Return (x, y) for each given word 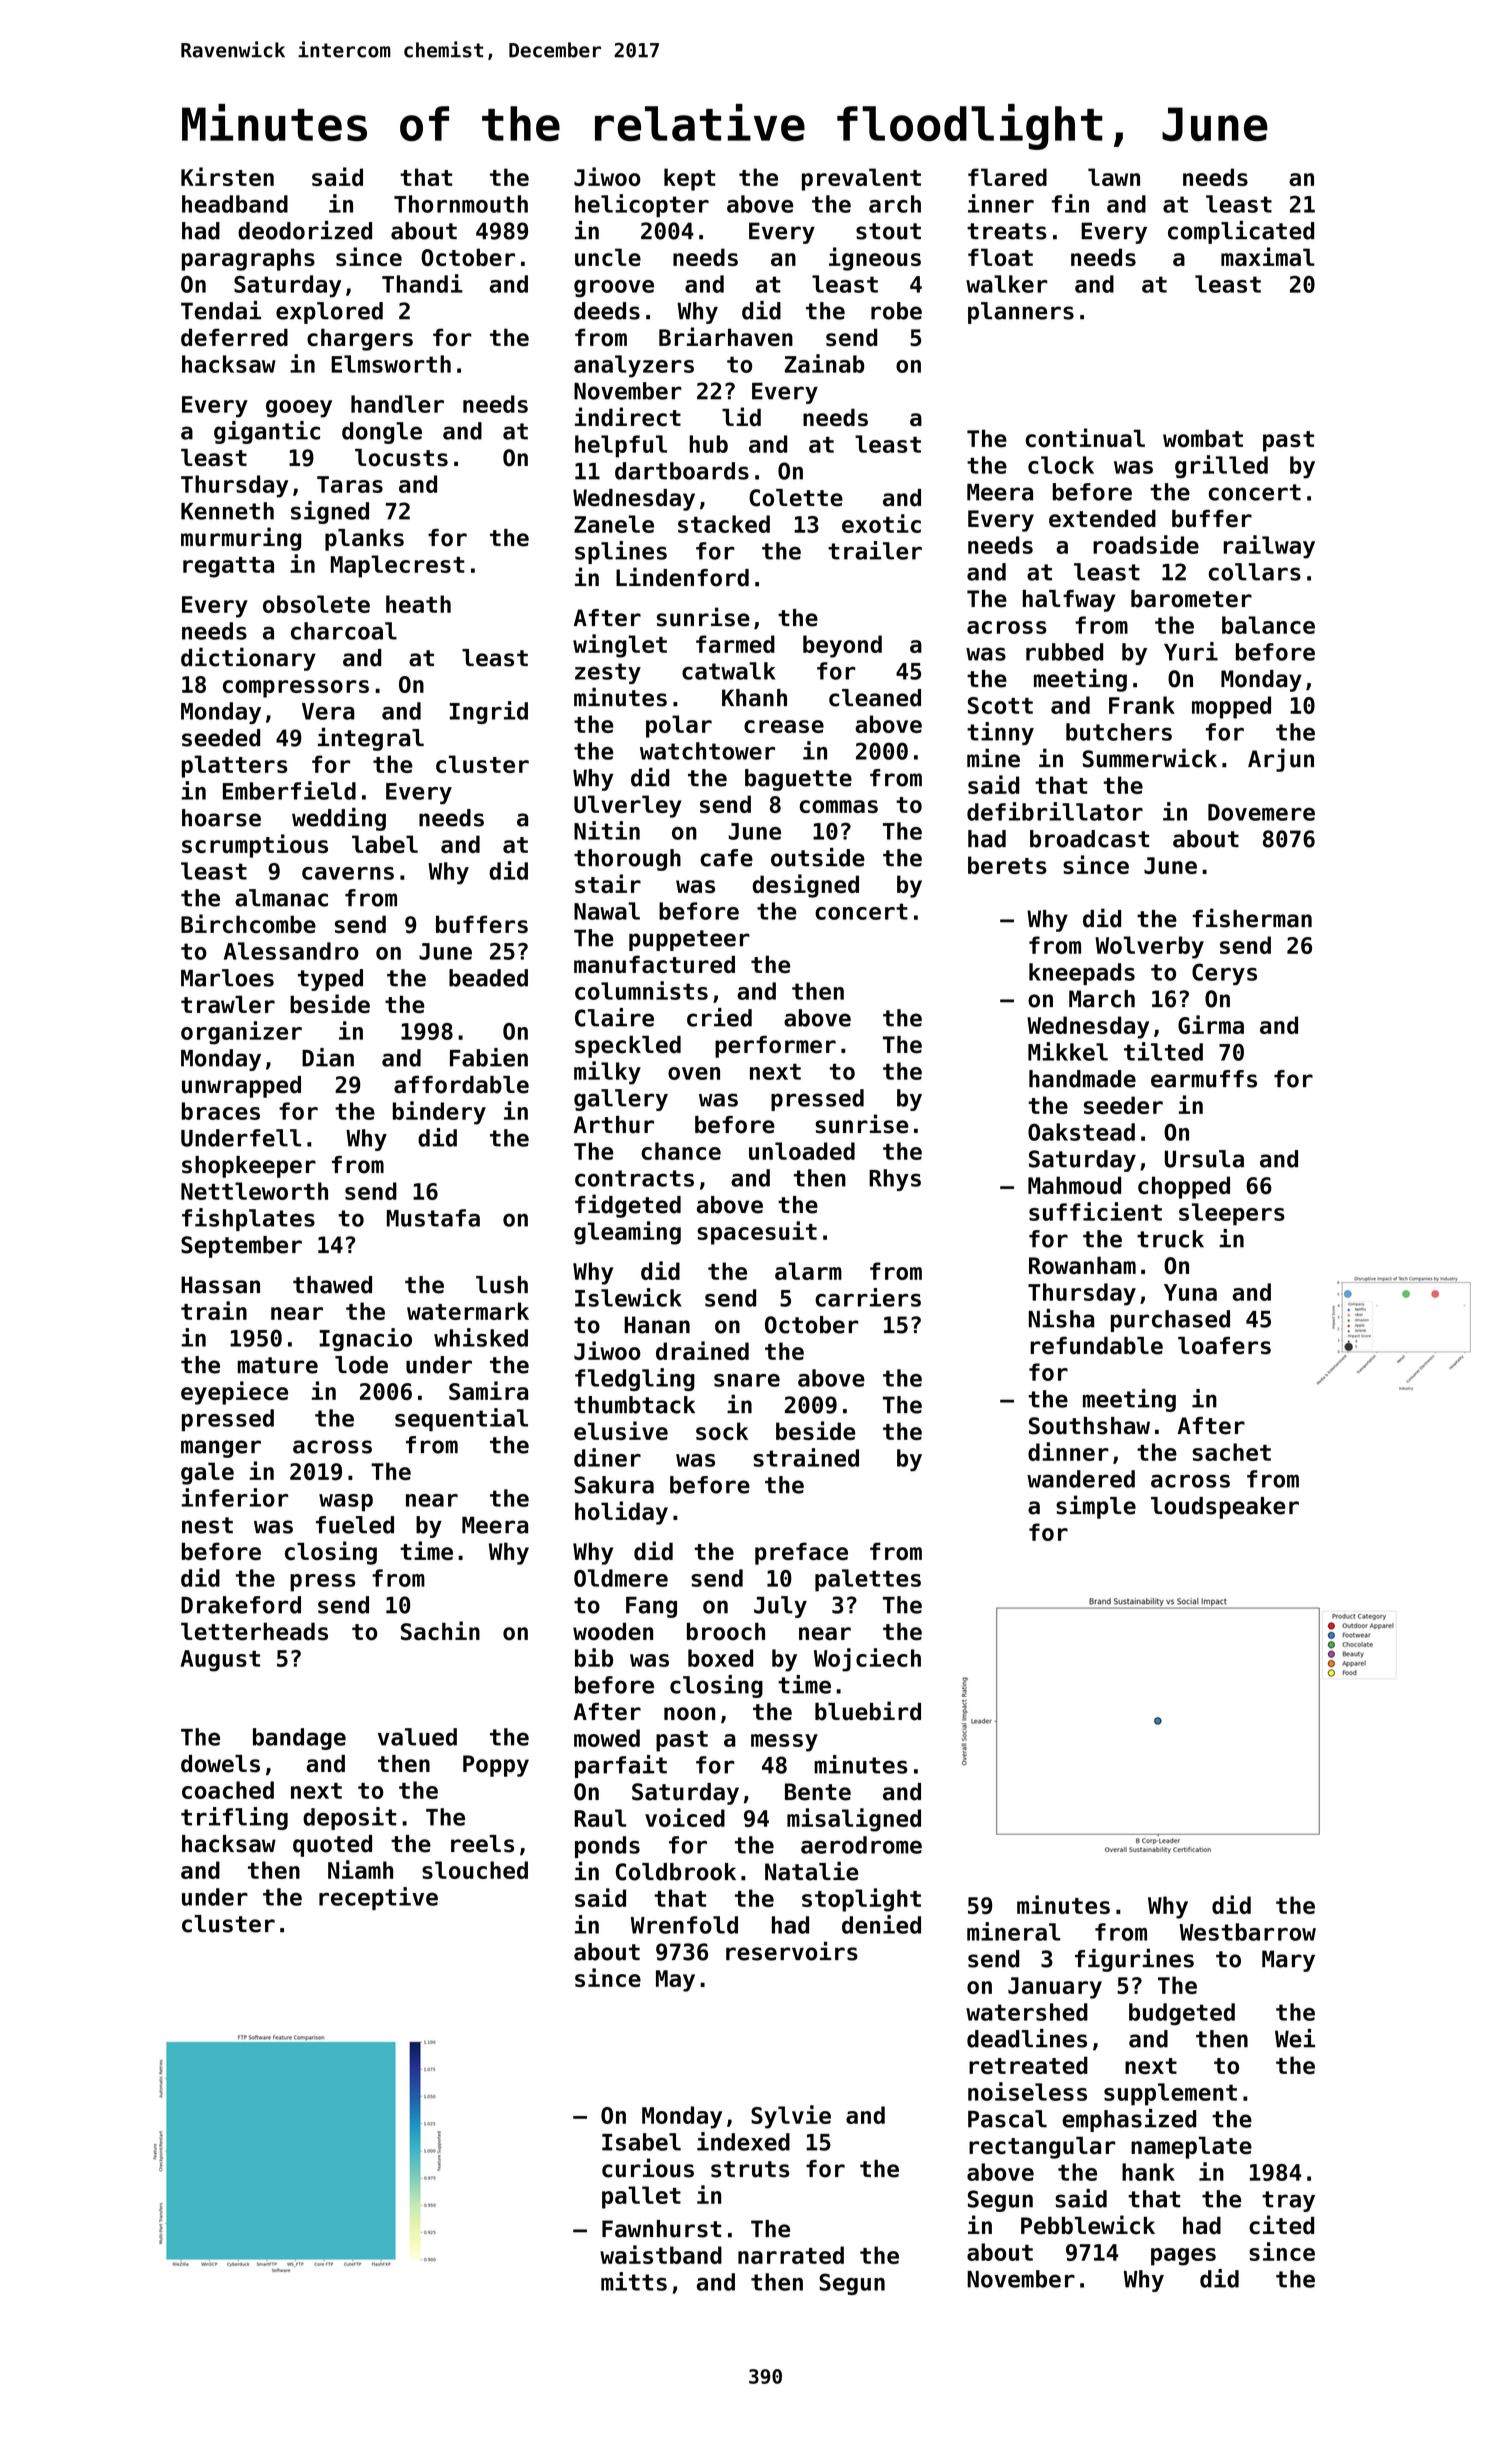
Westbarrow (1248, 1932)
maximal (1268, 256)
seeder (1123, 1105)
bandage (299, 1739)
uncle (608, 257)
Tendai (221, 310)
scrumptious (255, 846)
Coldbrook (676, 1872)
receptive (378, 1898)
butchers (1119, 732)
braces (221, 1111)
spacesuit (757, 1233)
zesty (608, 673)
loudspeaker (1225, 1508)
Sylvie (791, 2117)
